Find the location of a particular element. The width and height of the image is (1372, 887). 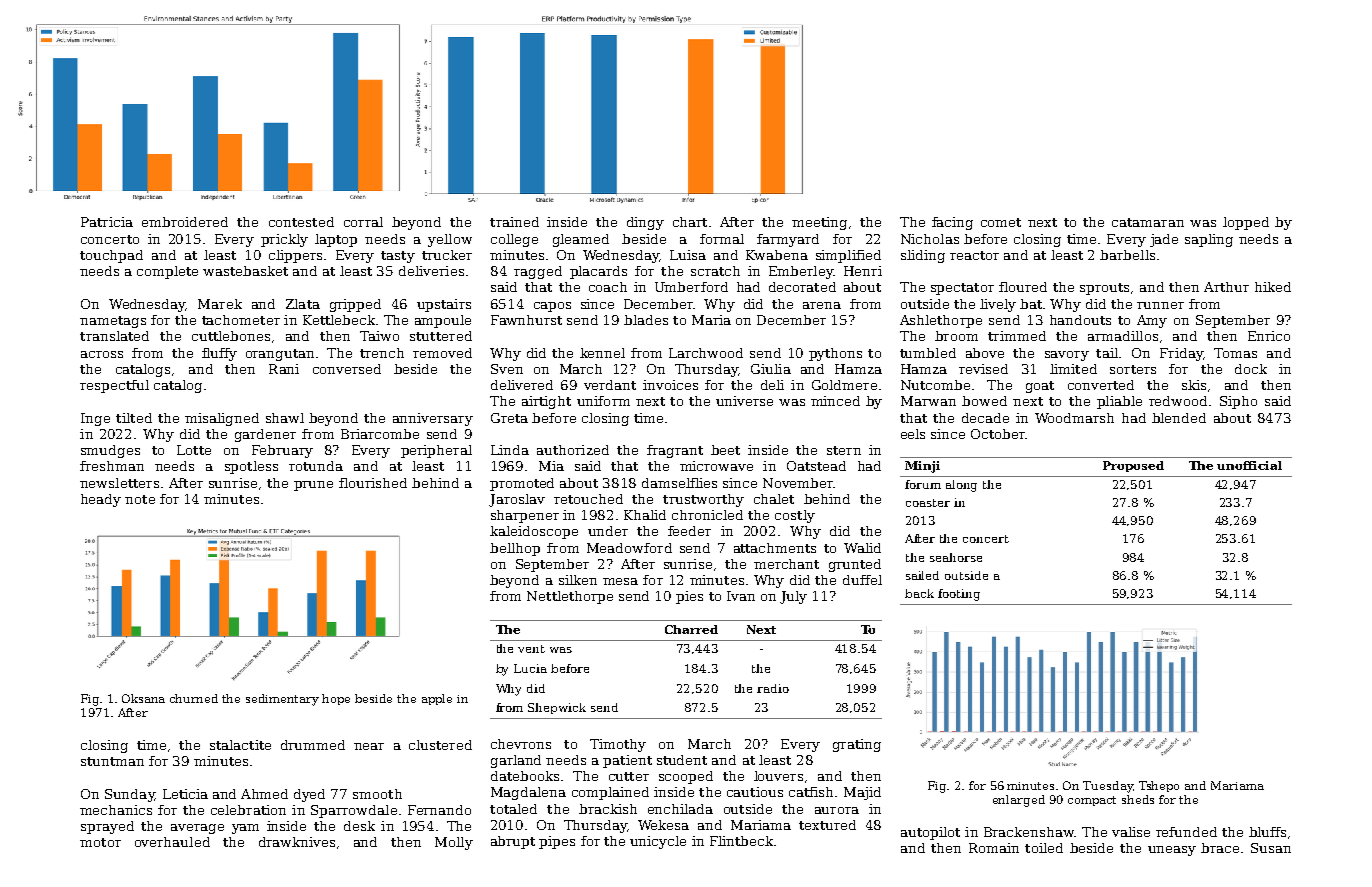

respectful is located at coordinates (114, 386).
